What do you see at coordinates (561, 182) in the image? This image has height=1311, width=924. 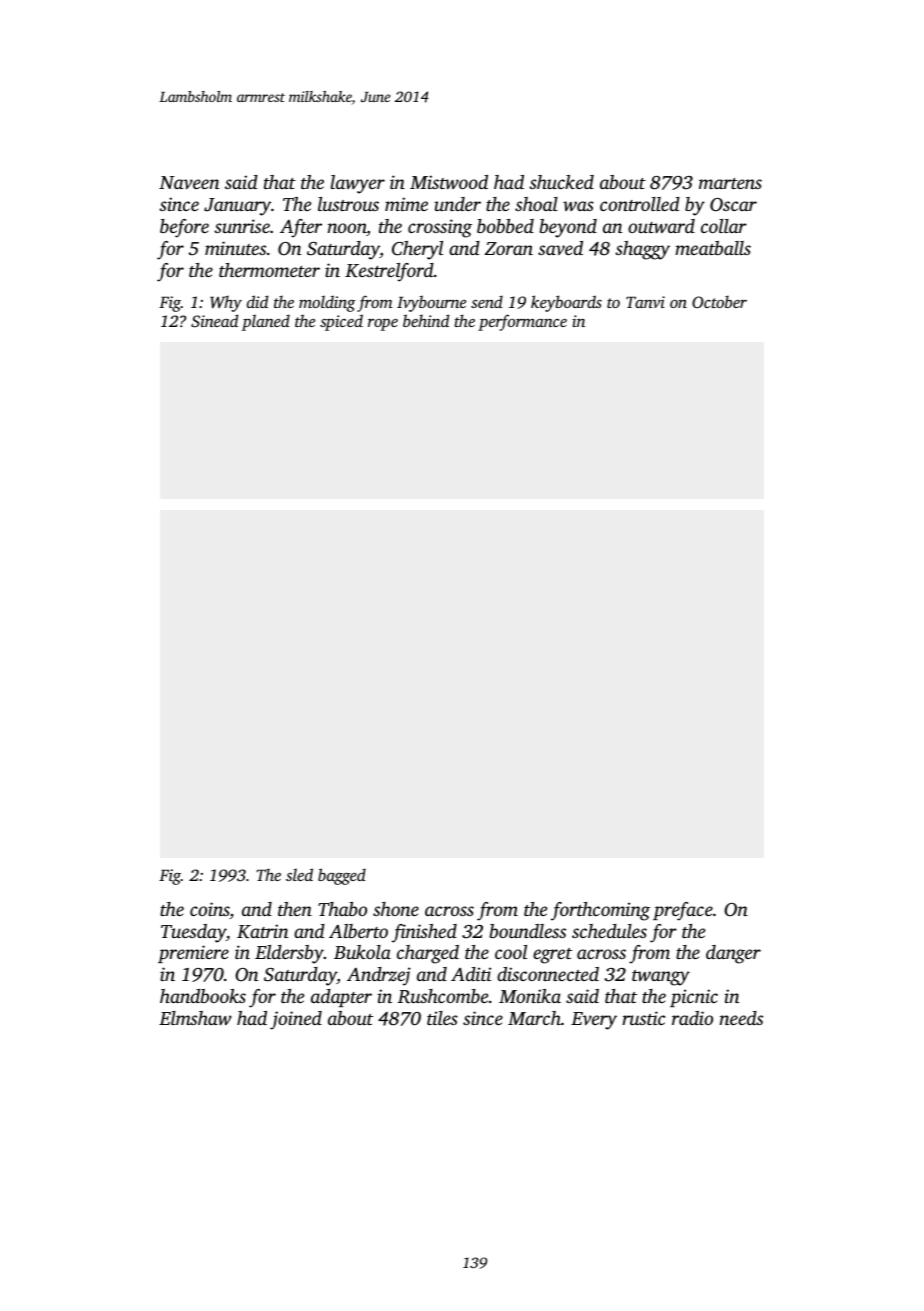 I see `shucked` at bounding box center [561, 182].
